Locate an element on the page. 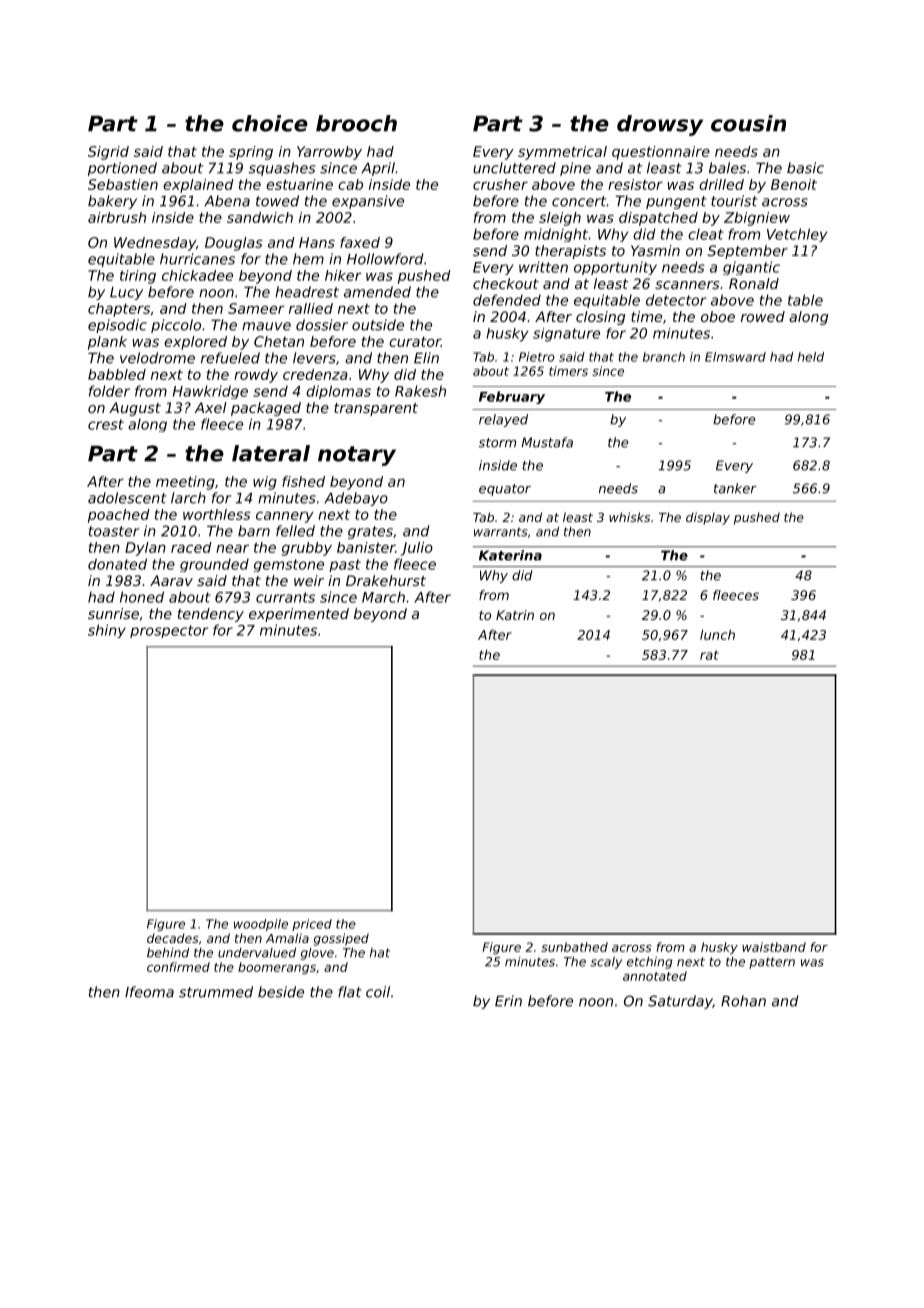  headrest is located at coordinates (307, 292).
